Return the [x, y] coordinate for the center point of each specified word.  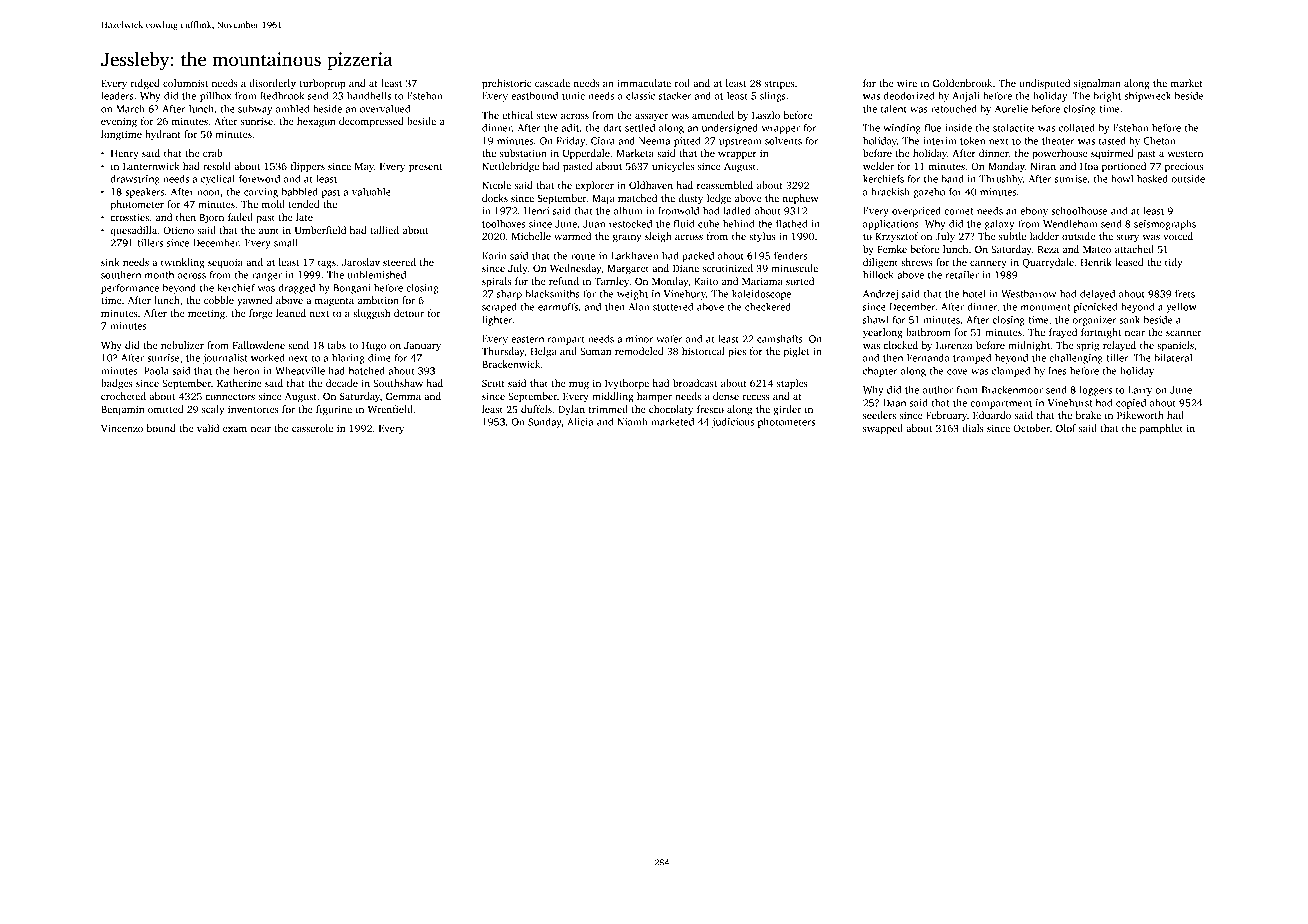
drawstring [135, 180]
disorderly [272, 84]
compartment [1001, 404]
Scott [493, 383]
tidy [1174, 263]
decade [342, 383]
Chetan [1160, 141]
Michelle [531, 236]
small [286, 243]
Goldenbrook [962, 83]
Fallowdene [258, 345]
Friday [570, 142]
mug [579, 386]
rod [682, 83]
